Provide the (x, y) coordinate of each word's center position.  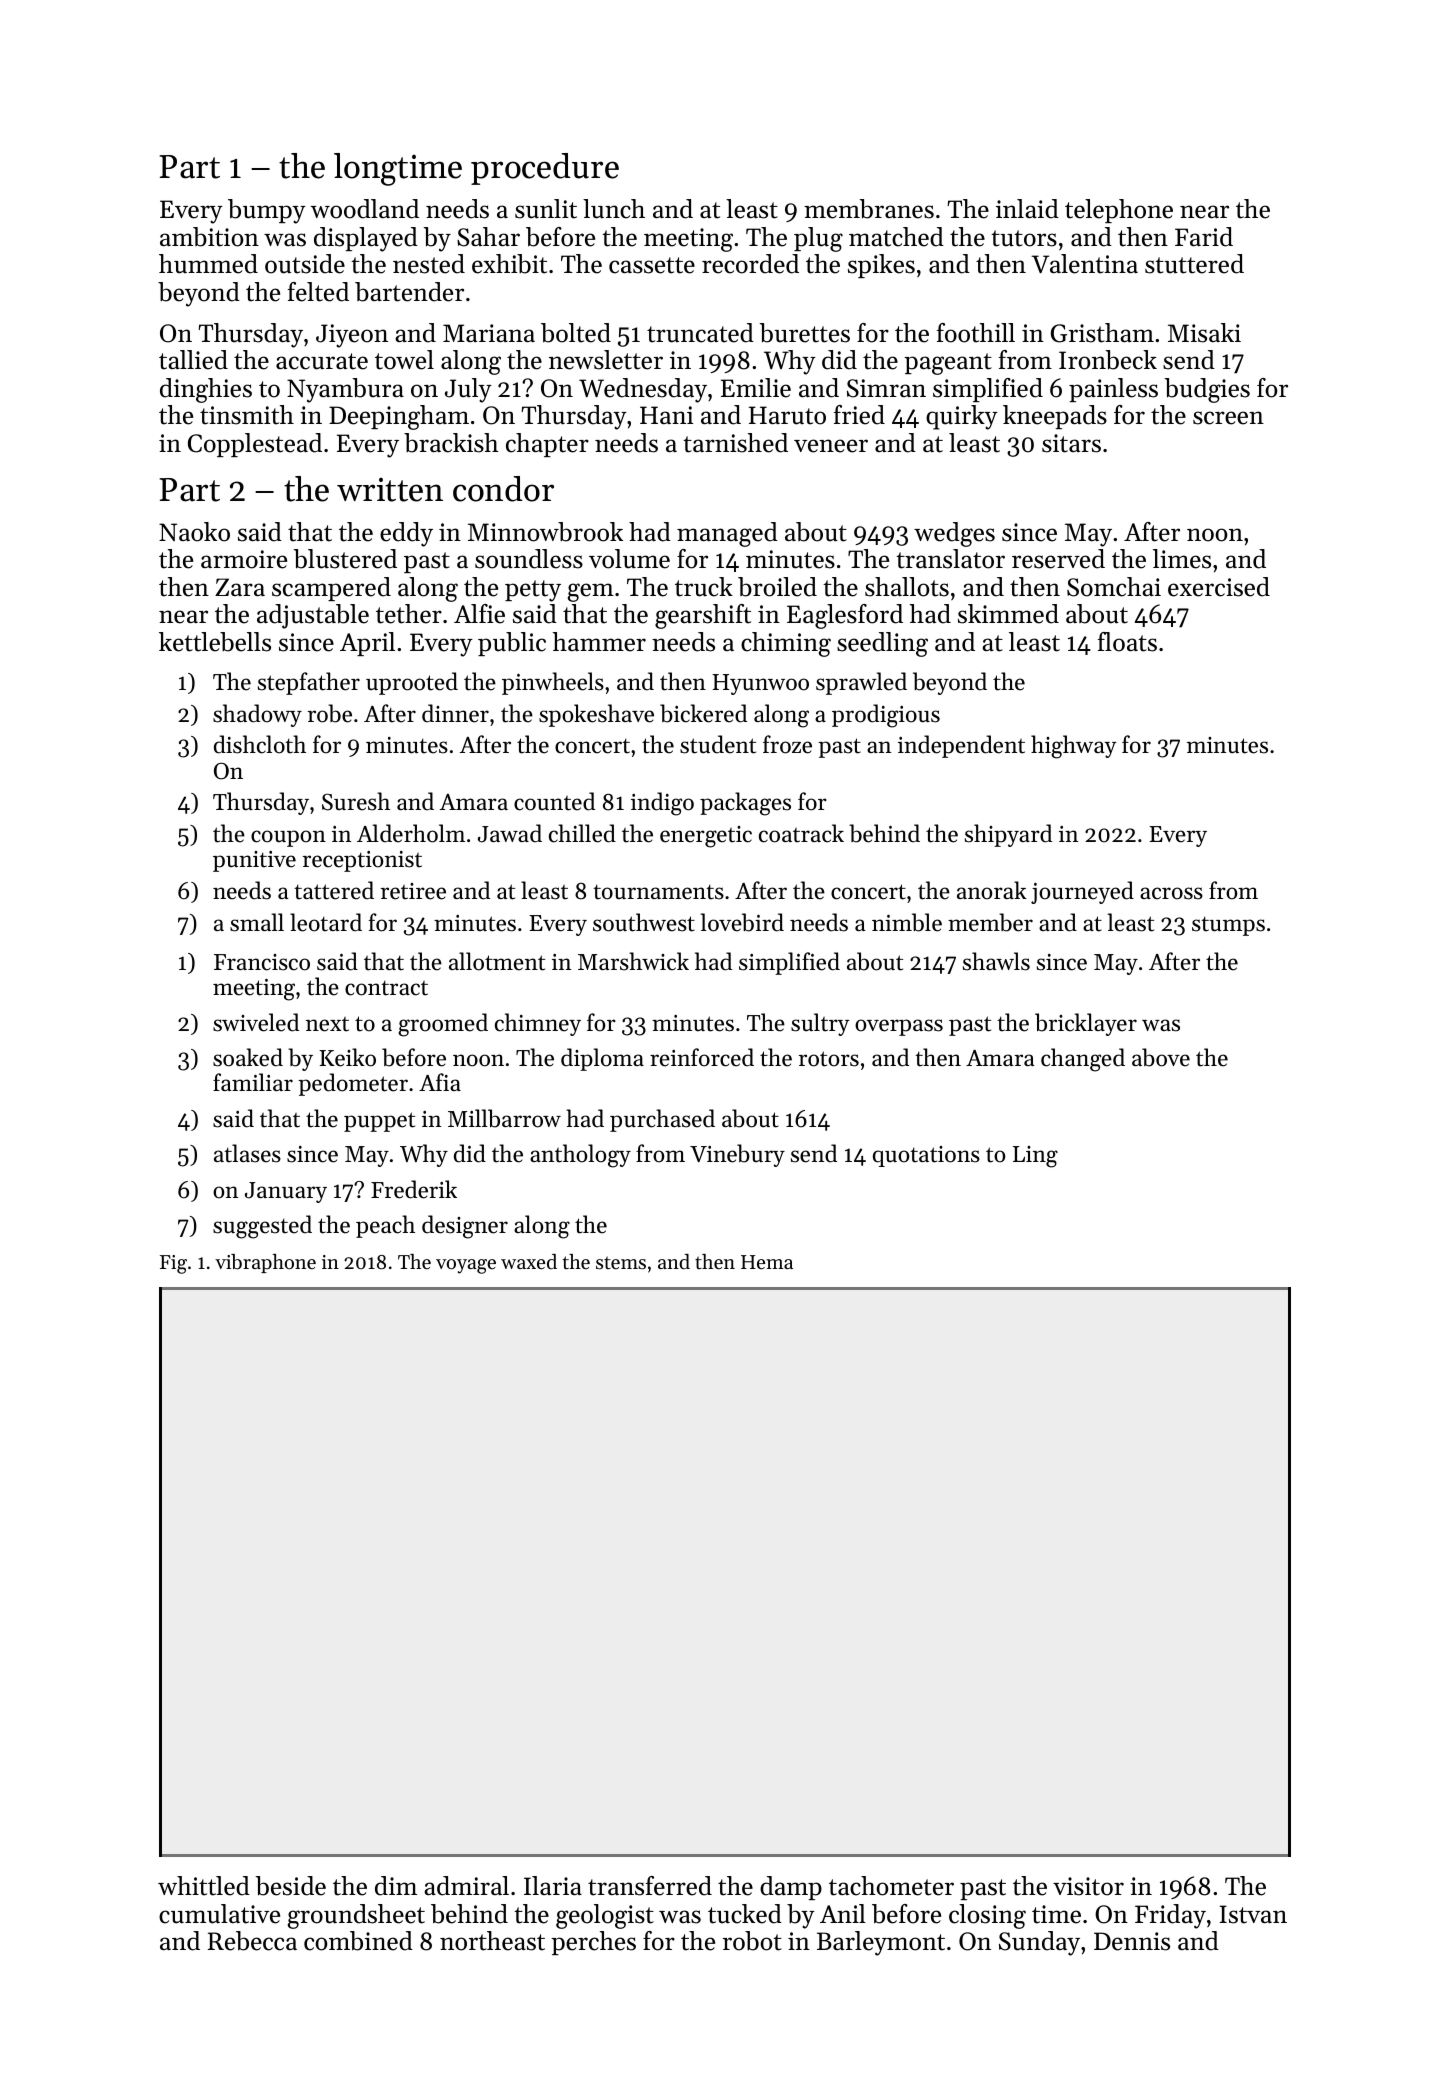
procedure (545, 169)
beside (291, 1886)
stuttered (1194, 264)
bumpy (267, 211)
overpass (899, 1027)
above (1161, 1057)
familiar (253, 1082)
